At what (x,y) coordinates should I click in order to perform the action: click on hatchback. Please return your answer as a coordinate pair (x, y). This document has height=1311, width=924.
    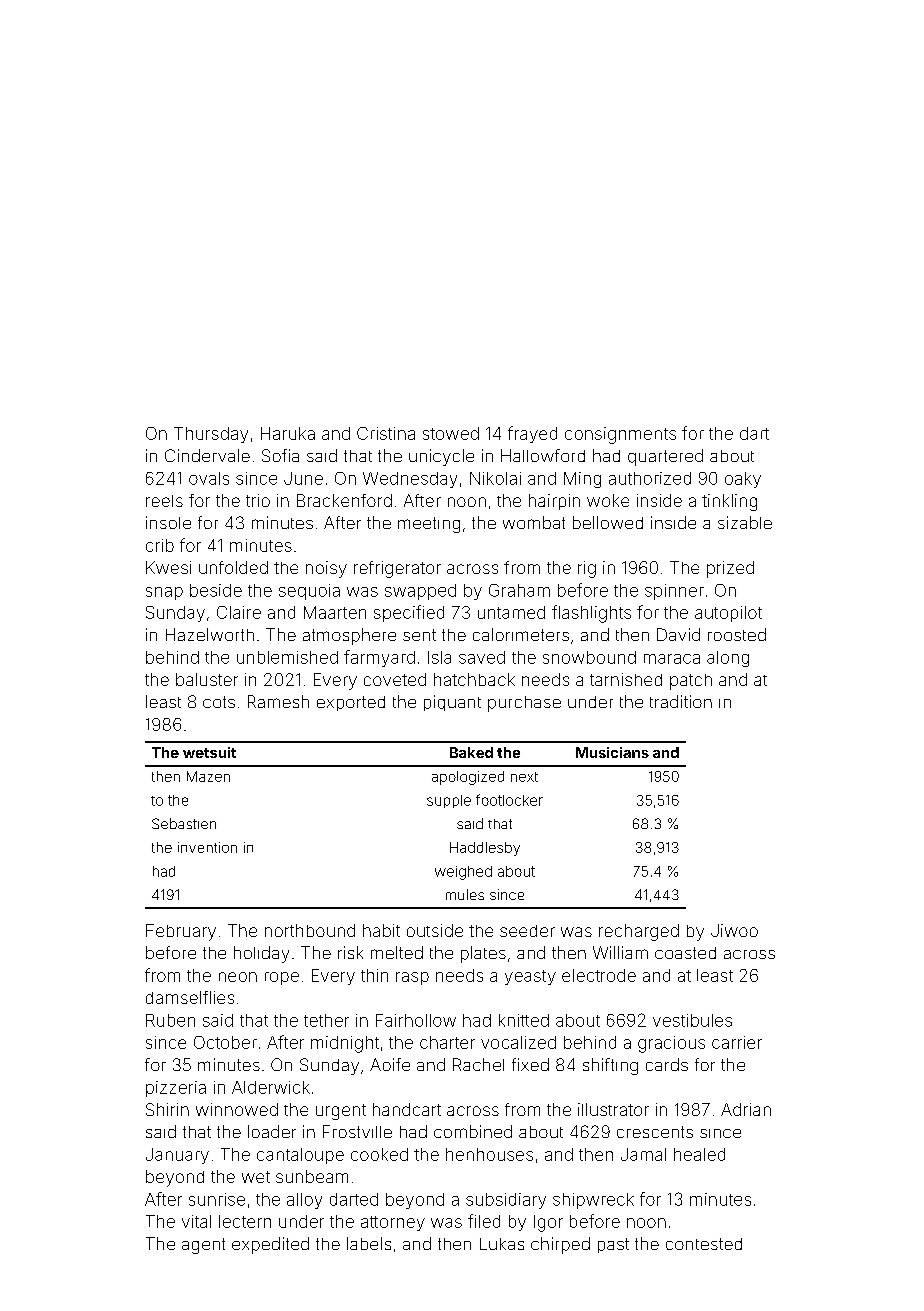
    Looking at the image, I should click on (474, 679).
